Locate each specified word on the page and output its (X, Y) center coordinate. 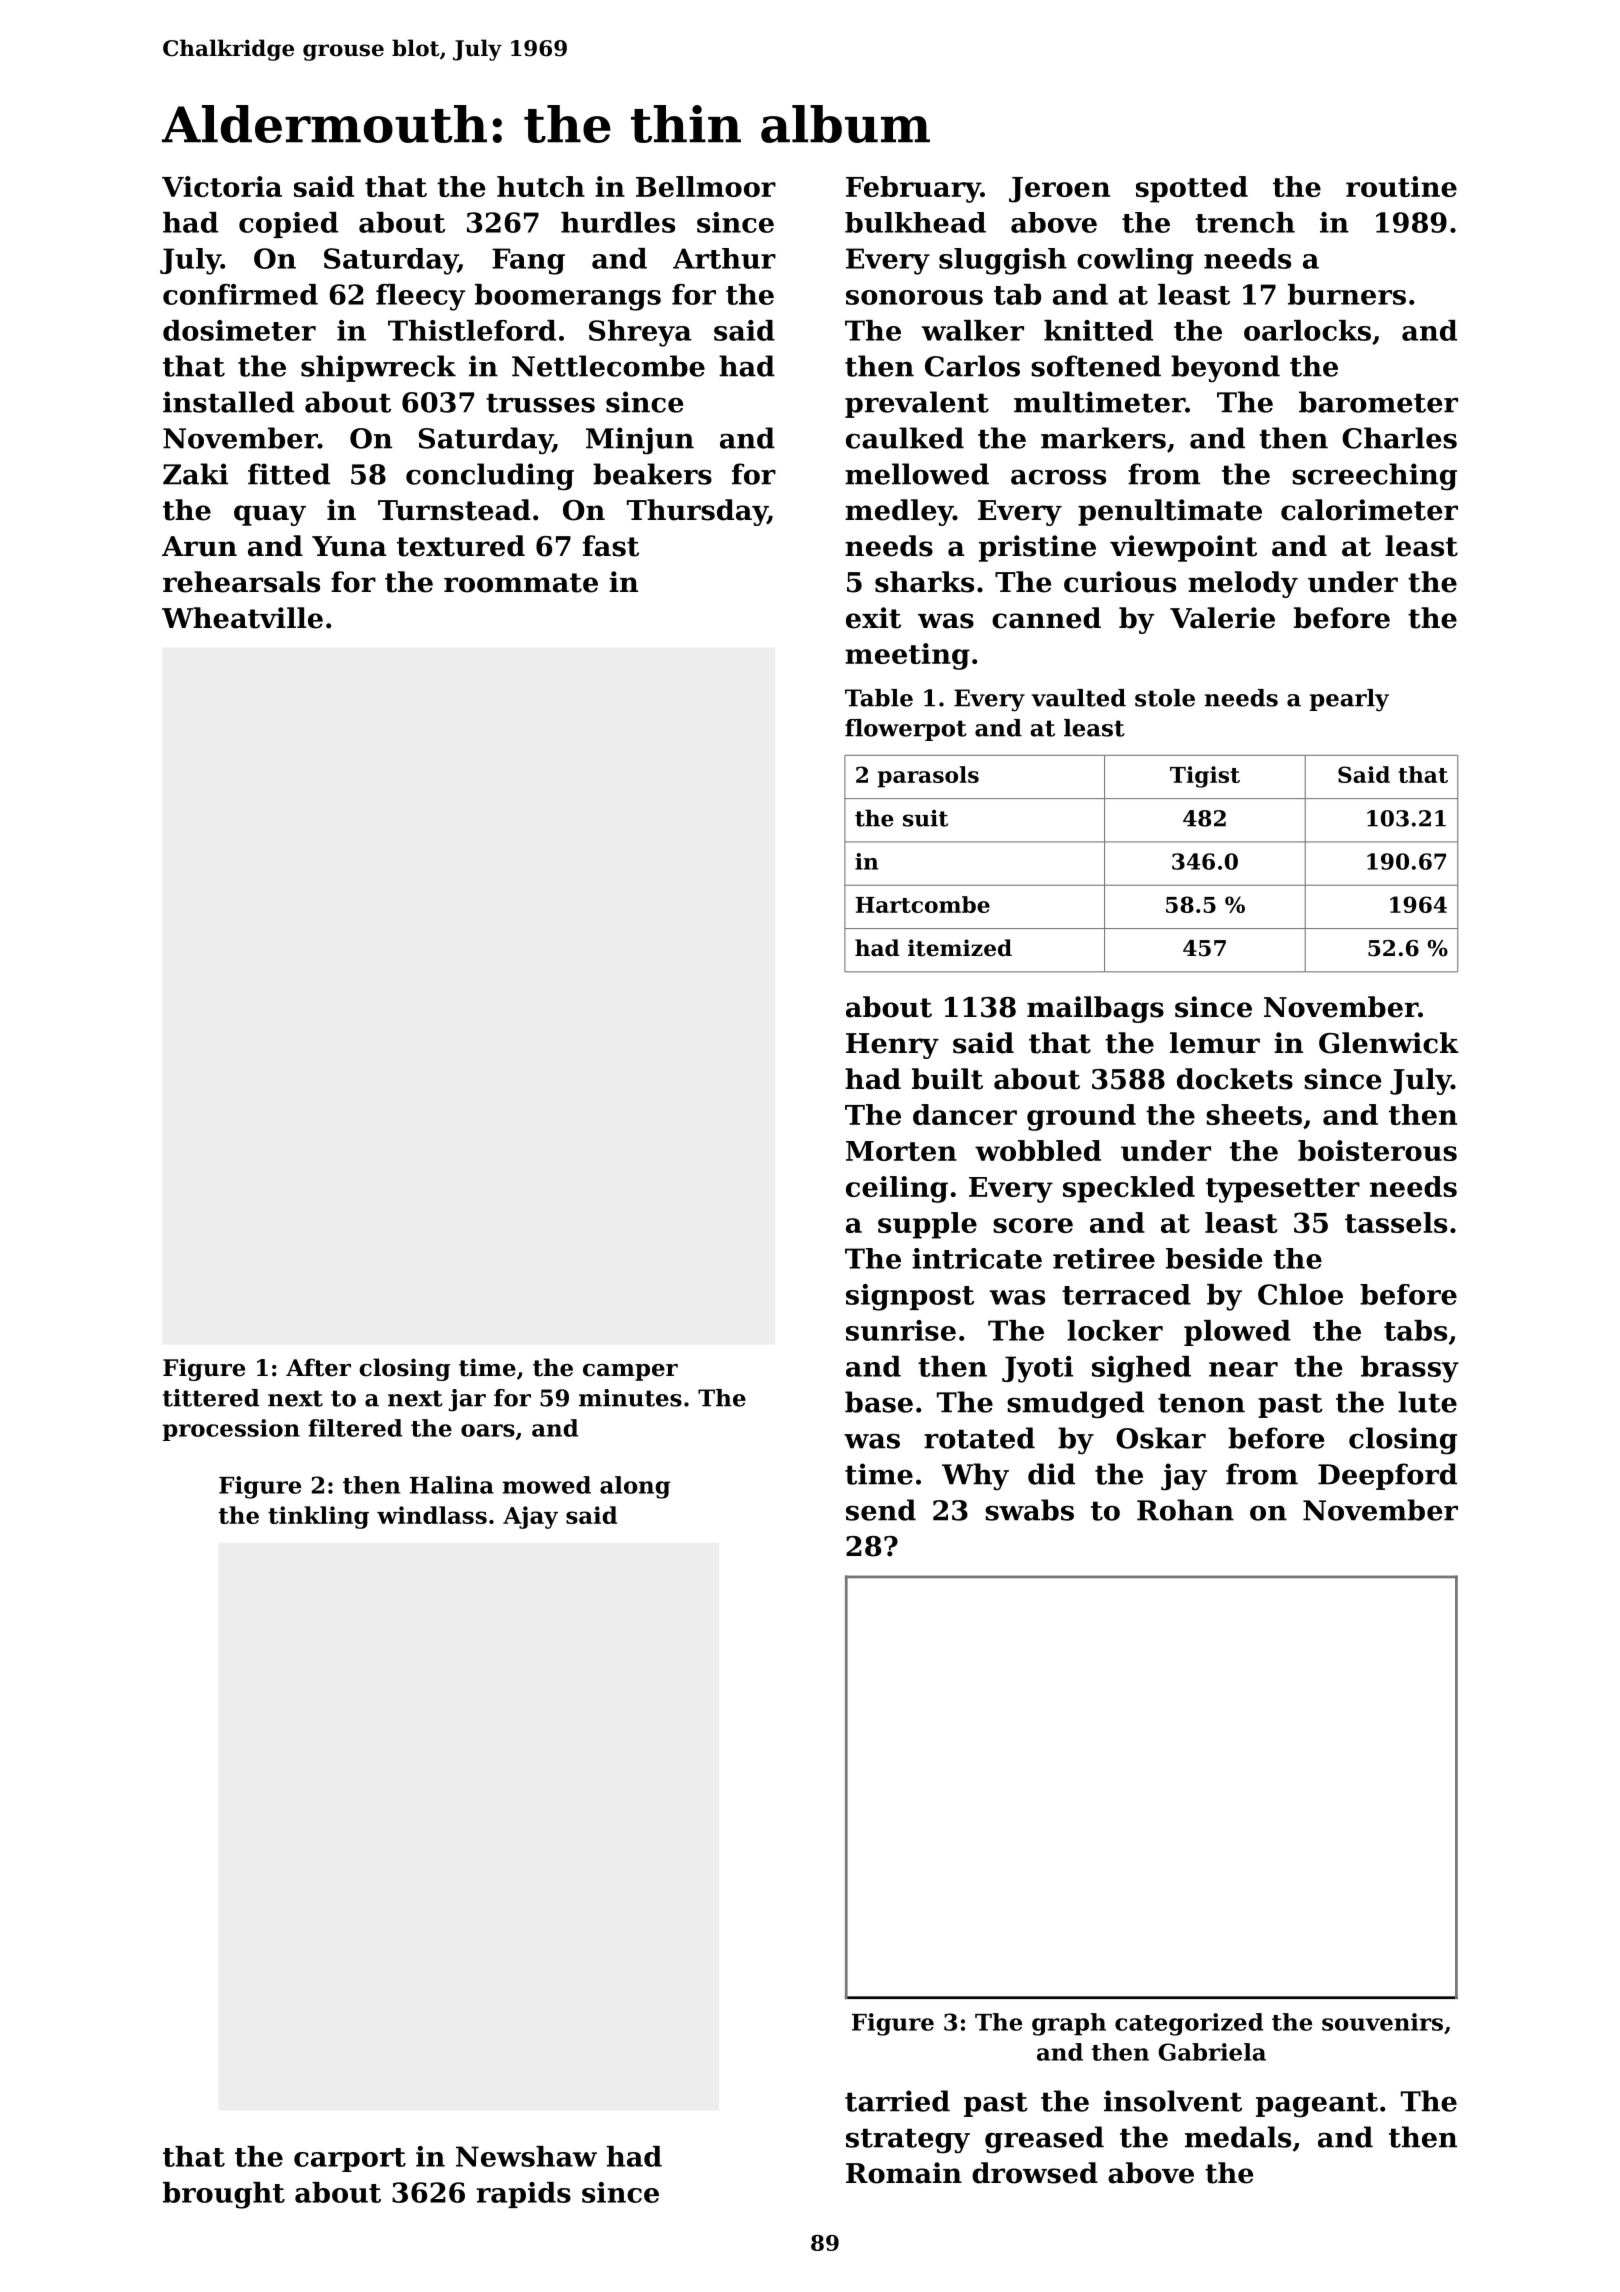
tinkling (318, 1517)
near (1243, 1369)
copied (288, 225)
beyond (1225, 368)
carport (350, 2160)
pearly (1349, 700)
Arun (199, 546)
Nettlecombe (608, 366)
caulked (905, 438)
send (881, 1510)
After (318, 1367)
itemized (960, 948)
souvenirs (1382, 2022)
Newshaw (526, 2156)
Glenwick (1389, 1043)
